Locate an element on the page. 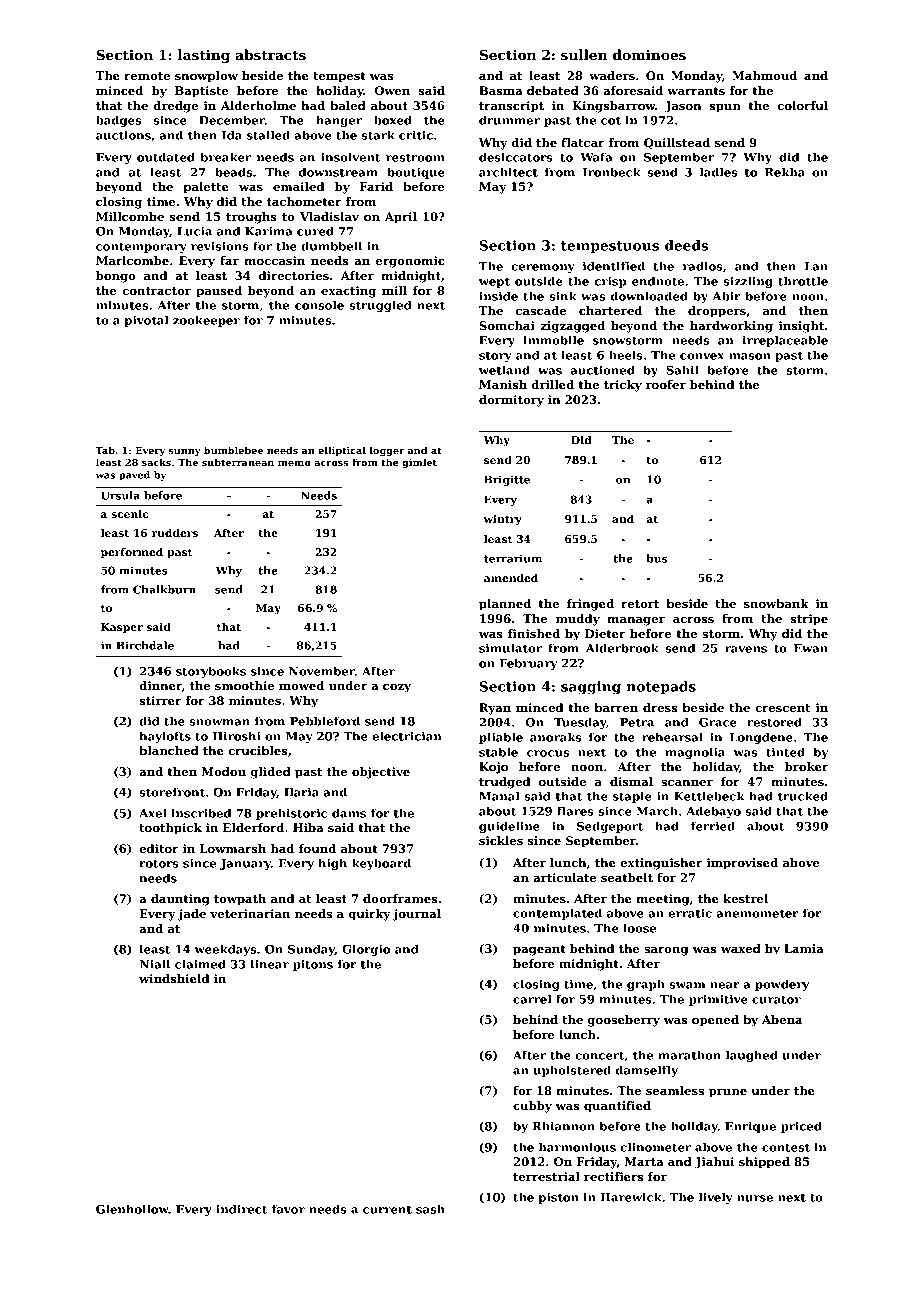 The height and width of the document is (1308, 924). wintry is located at coordinates (503, 520).
